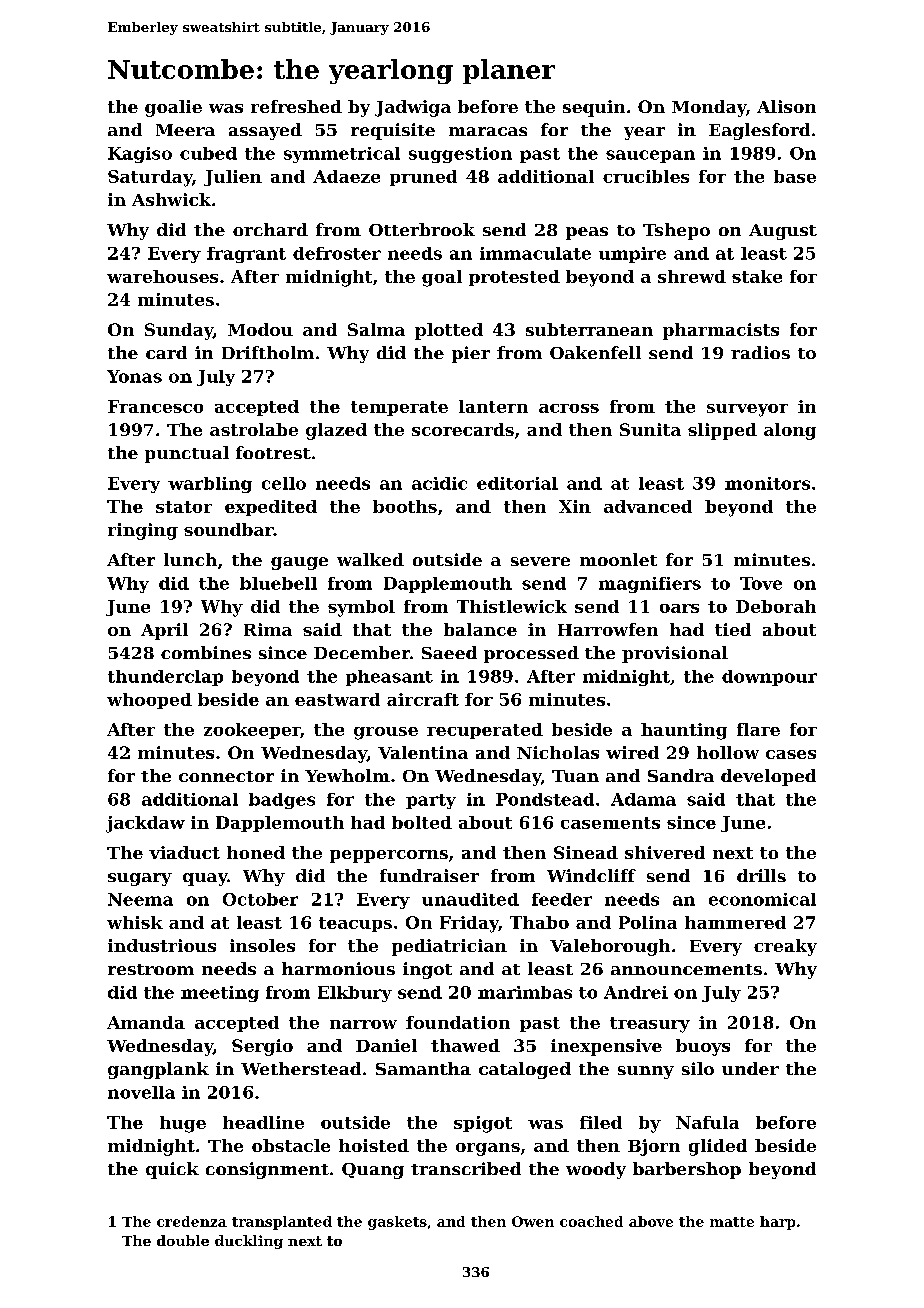 This screenshot has height=1308, width=924. Describe the element at coordinates (226, 776) in the screenshot. I see `connector` at that location.
